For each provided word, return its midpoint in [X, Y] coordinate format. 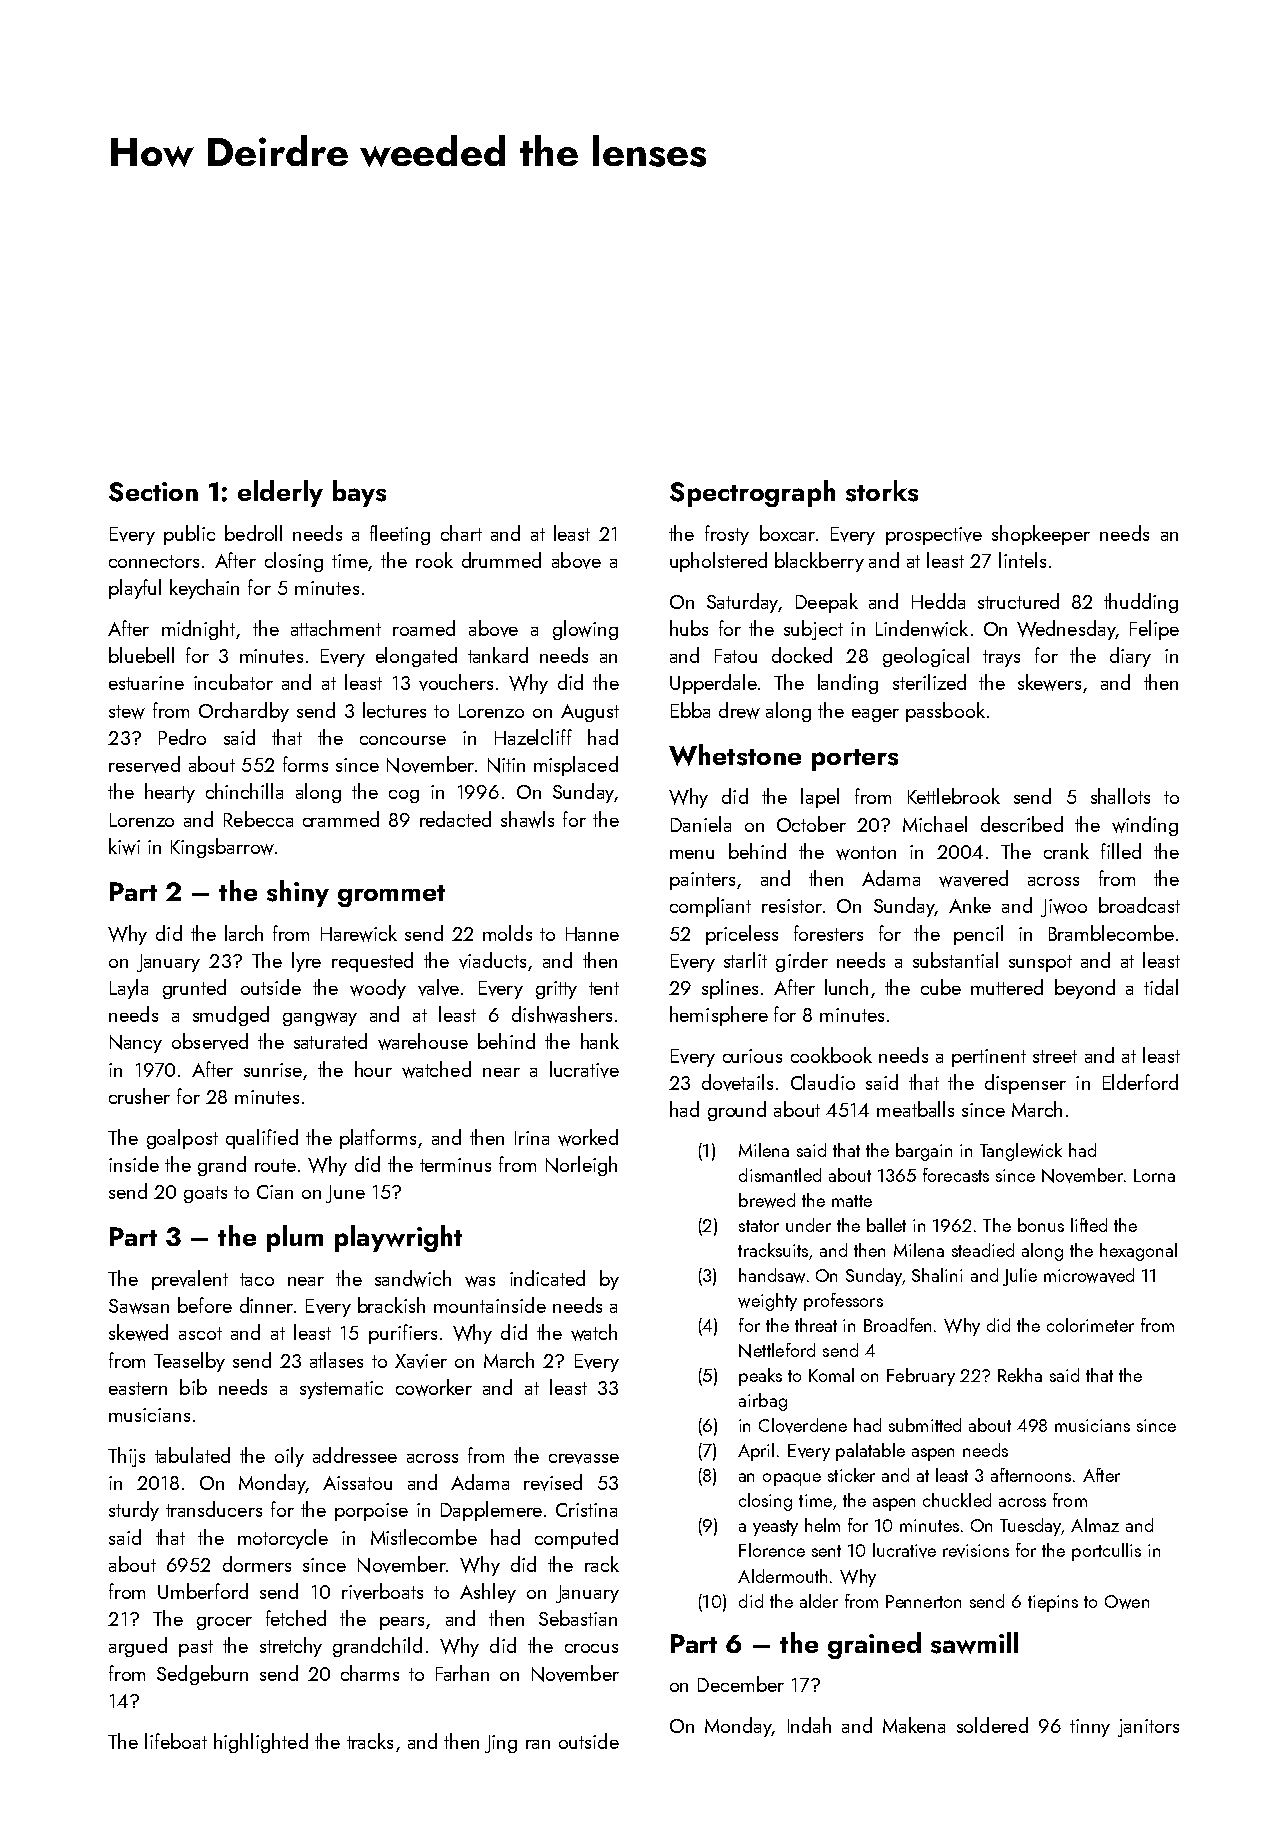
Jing [501, 1744]
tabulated [192, 1455]
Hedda [938, 601]
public [189, 535]
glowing [585, 630]
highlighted [261, 1743]
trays [1001, 658]
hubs [689, 628]
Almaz [1095, 1525]
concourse [403, 740]
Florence [772, 1550]
